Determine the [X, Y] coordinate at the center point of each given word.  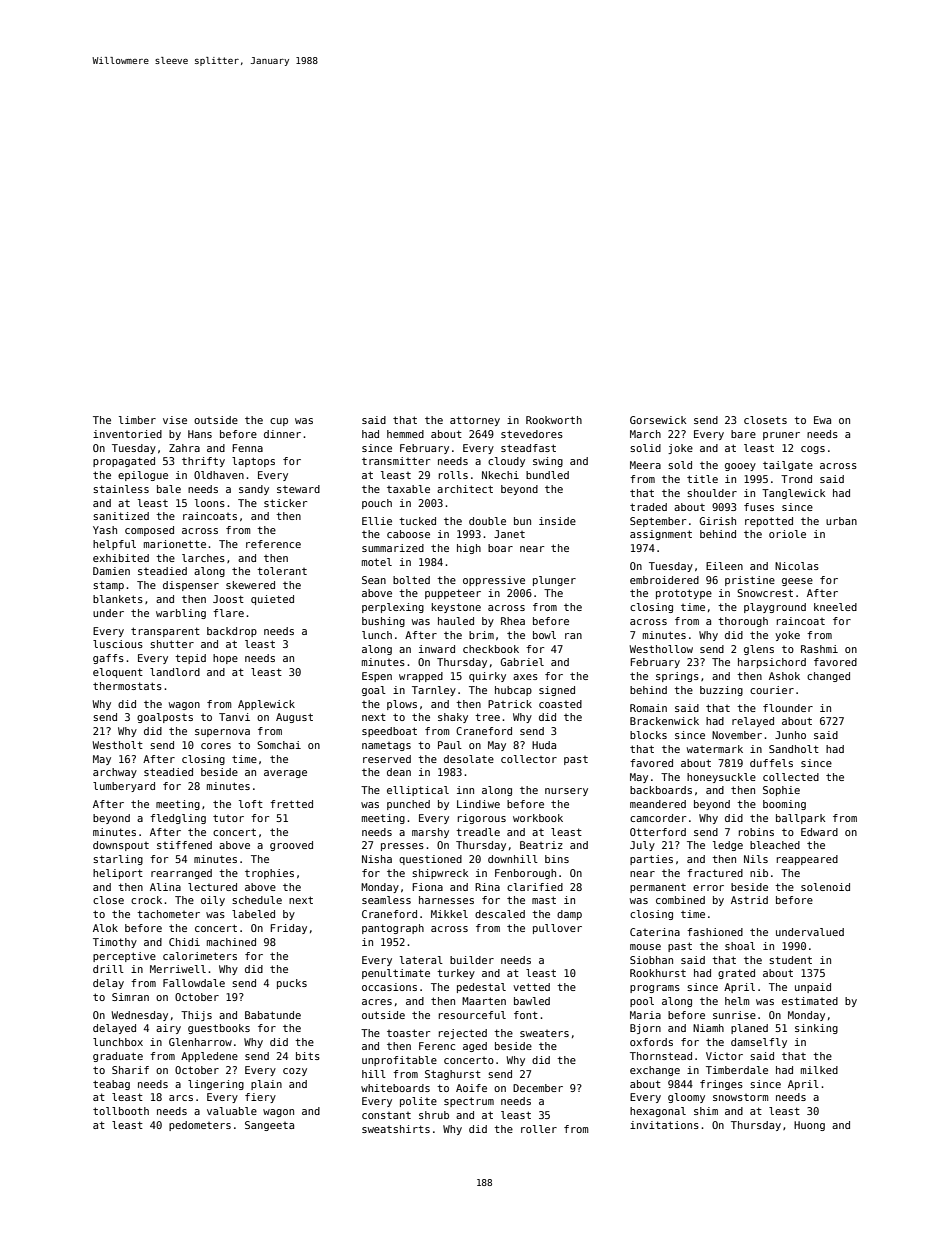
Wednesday [139, 1016]
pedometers [200, 1126]
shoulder [712, 493]
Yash [105, 530]
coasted [560, 704]
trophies [269, 874]
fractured [715, 873]
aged [475, 1047]
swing [548, 462]
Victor [724, 1056]
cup [279, 422]
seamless [386, 900]
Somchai [279, 745]
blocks [648, 735]
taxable [408, 489]
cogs [813, 450]
